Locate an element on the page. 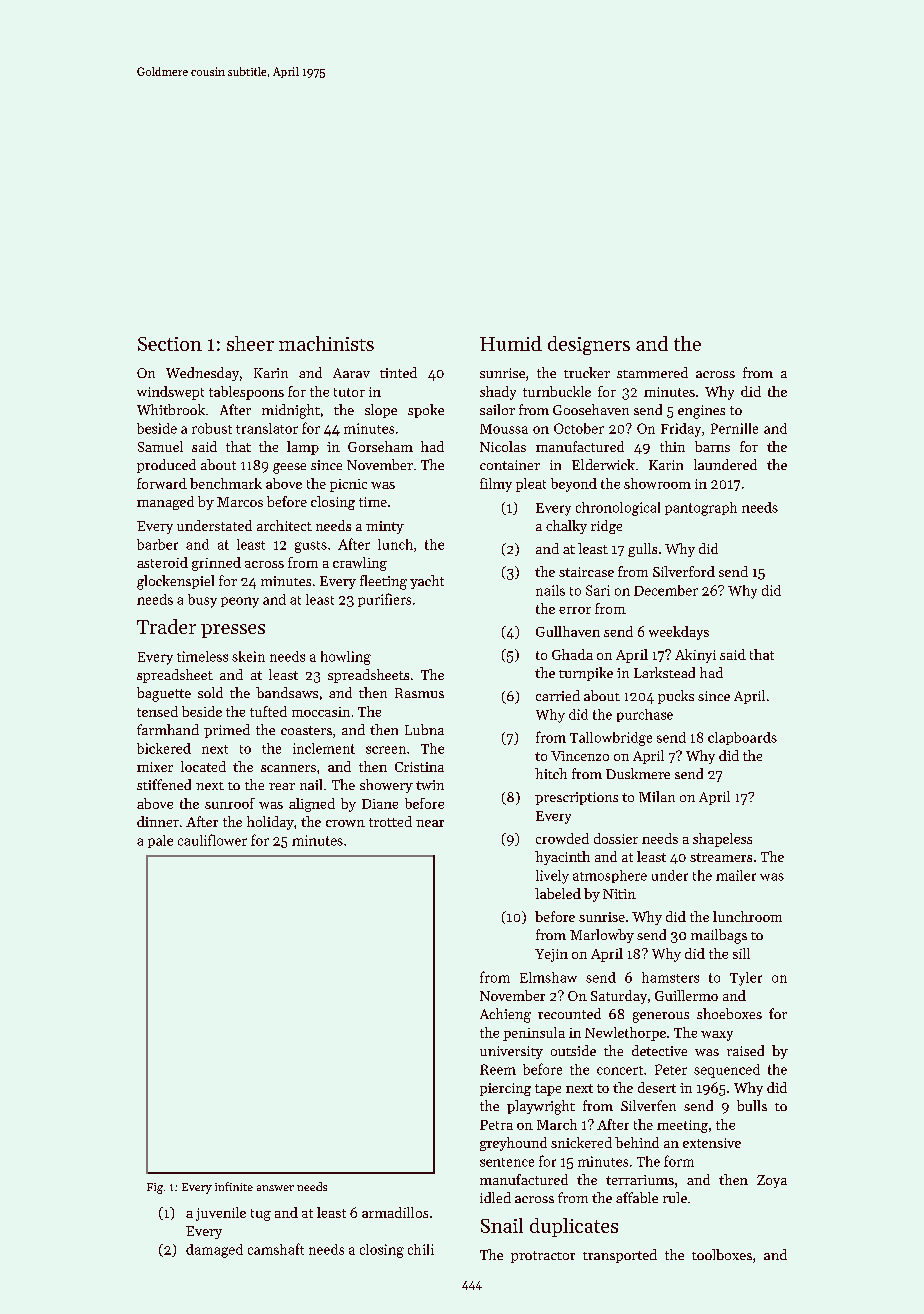 The width and height of the image is (924, 1314). Rasmus is located at coordinates (419, 693).
